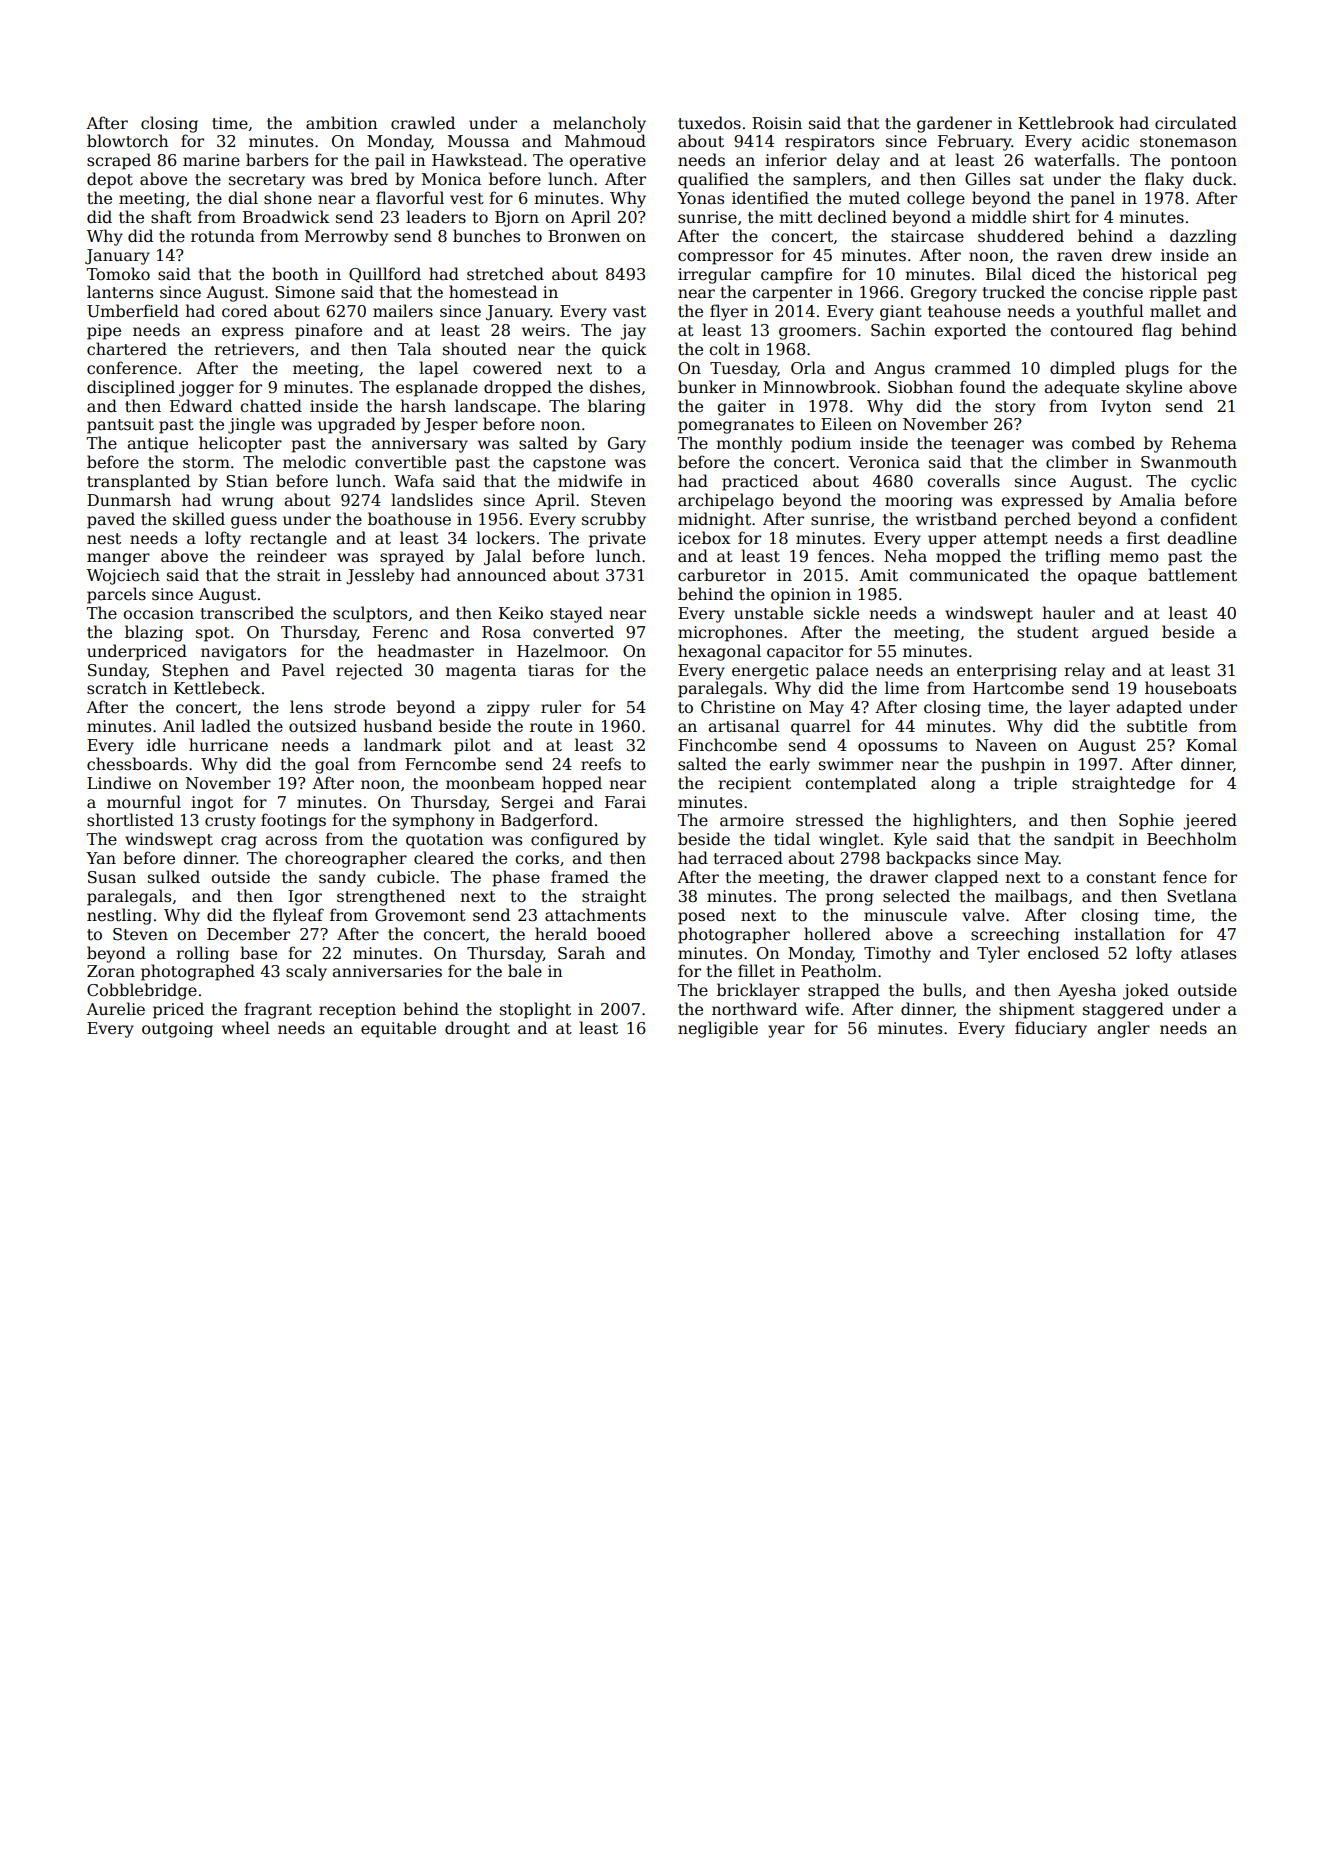 The height and width of the screenshot is (1872, 1324). What do you see at coordinates (246, 1028) in the screenshot?
I see `wheel` at bounding box center [246, 1028].
